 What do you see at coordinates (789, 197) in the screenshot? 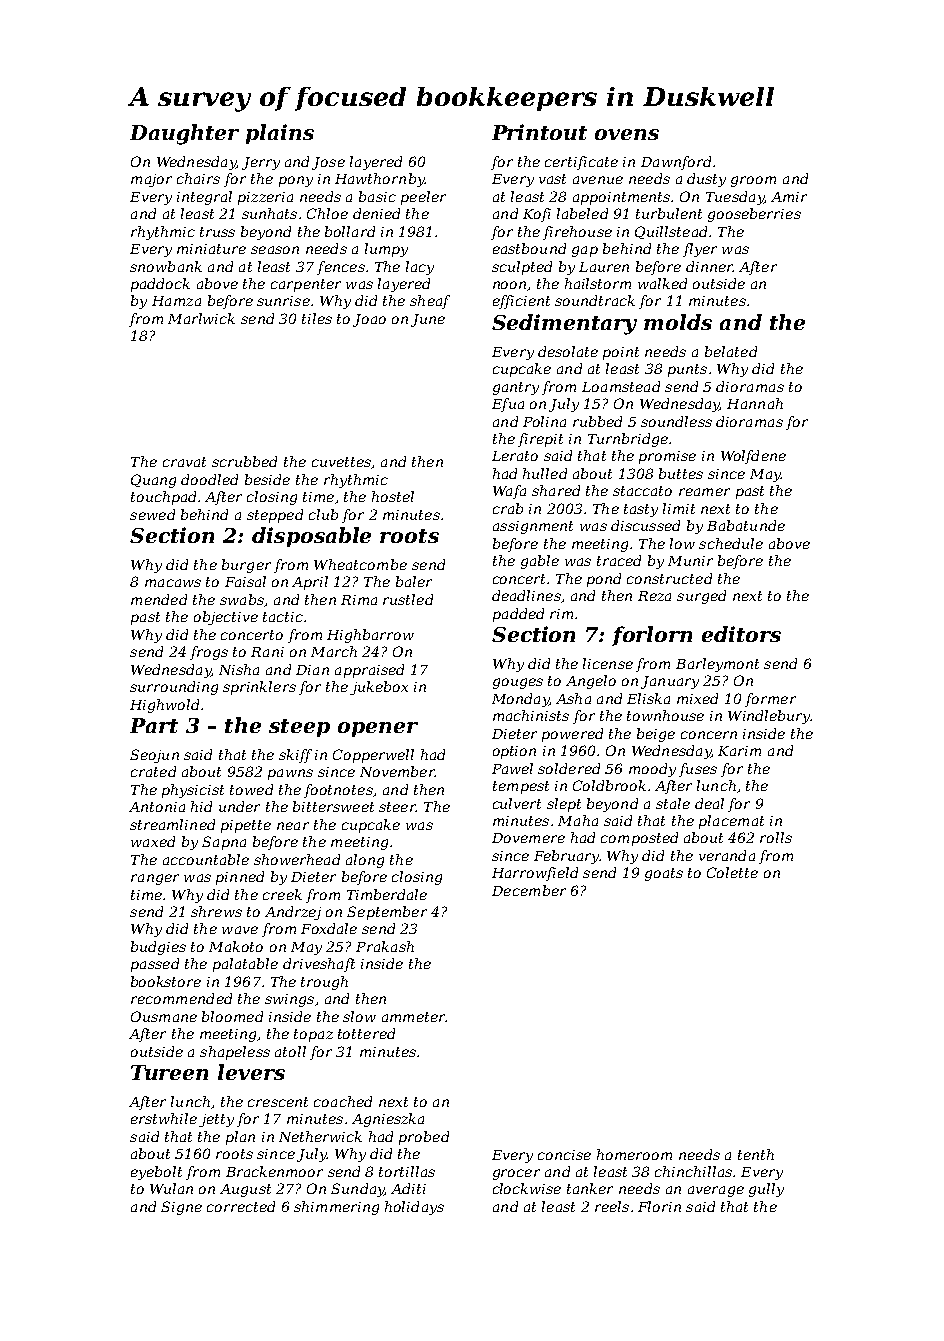
I see `Amir` at bounding box center [789, 197].
